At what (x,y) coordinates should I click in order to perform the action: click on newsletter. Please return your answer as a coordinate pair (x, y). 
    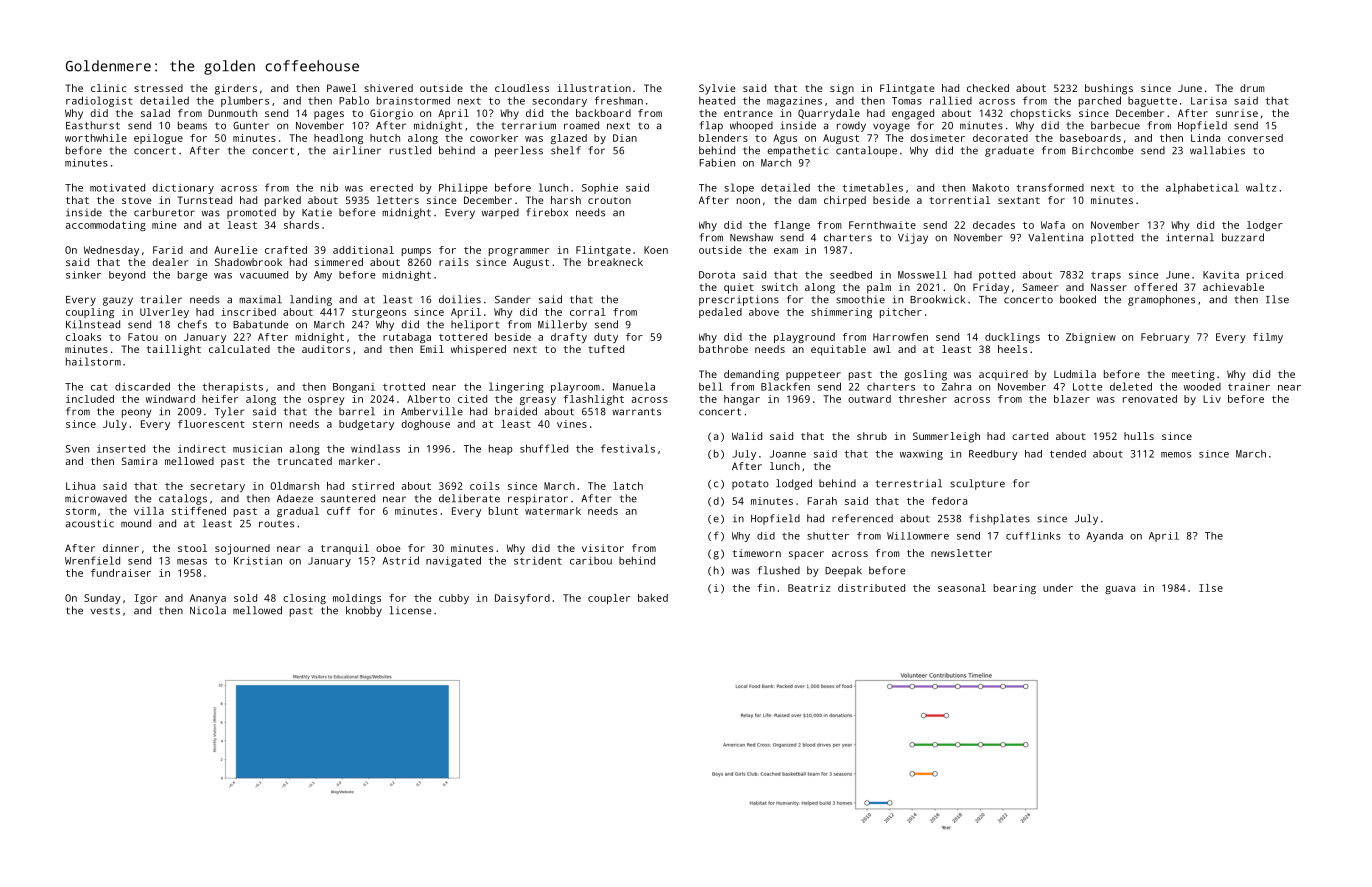
    Looking at the image, I should click on (961, 553).
